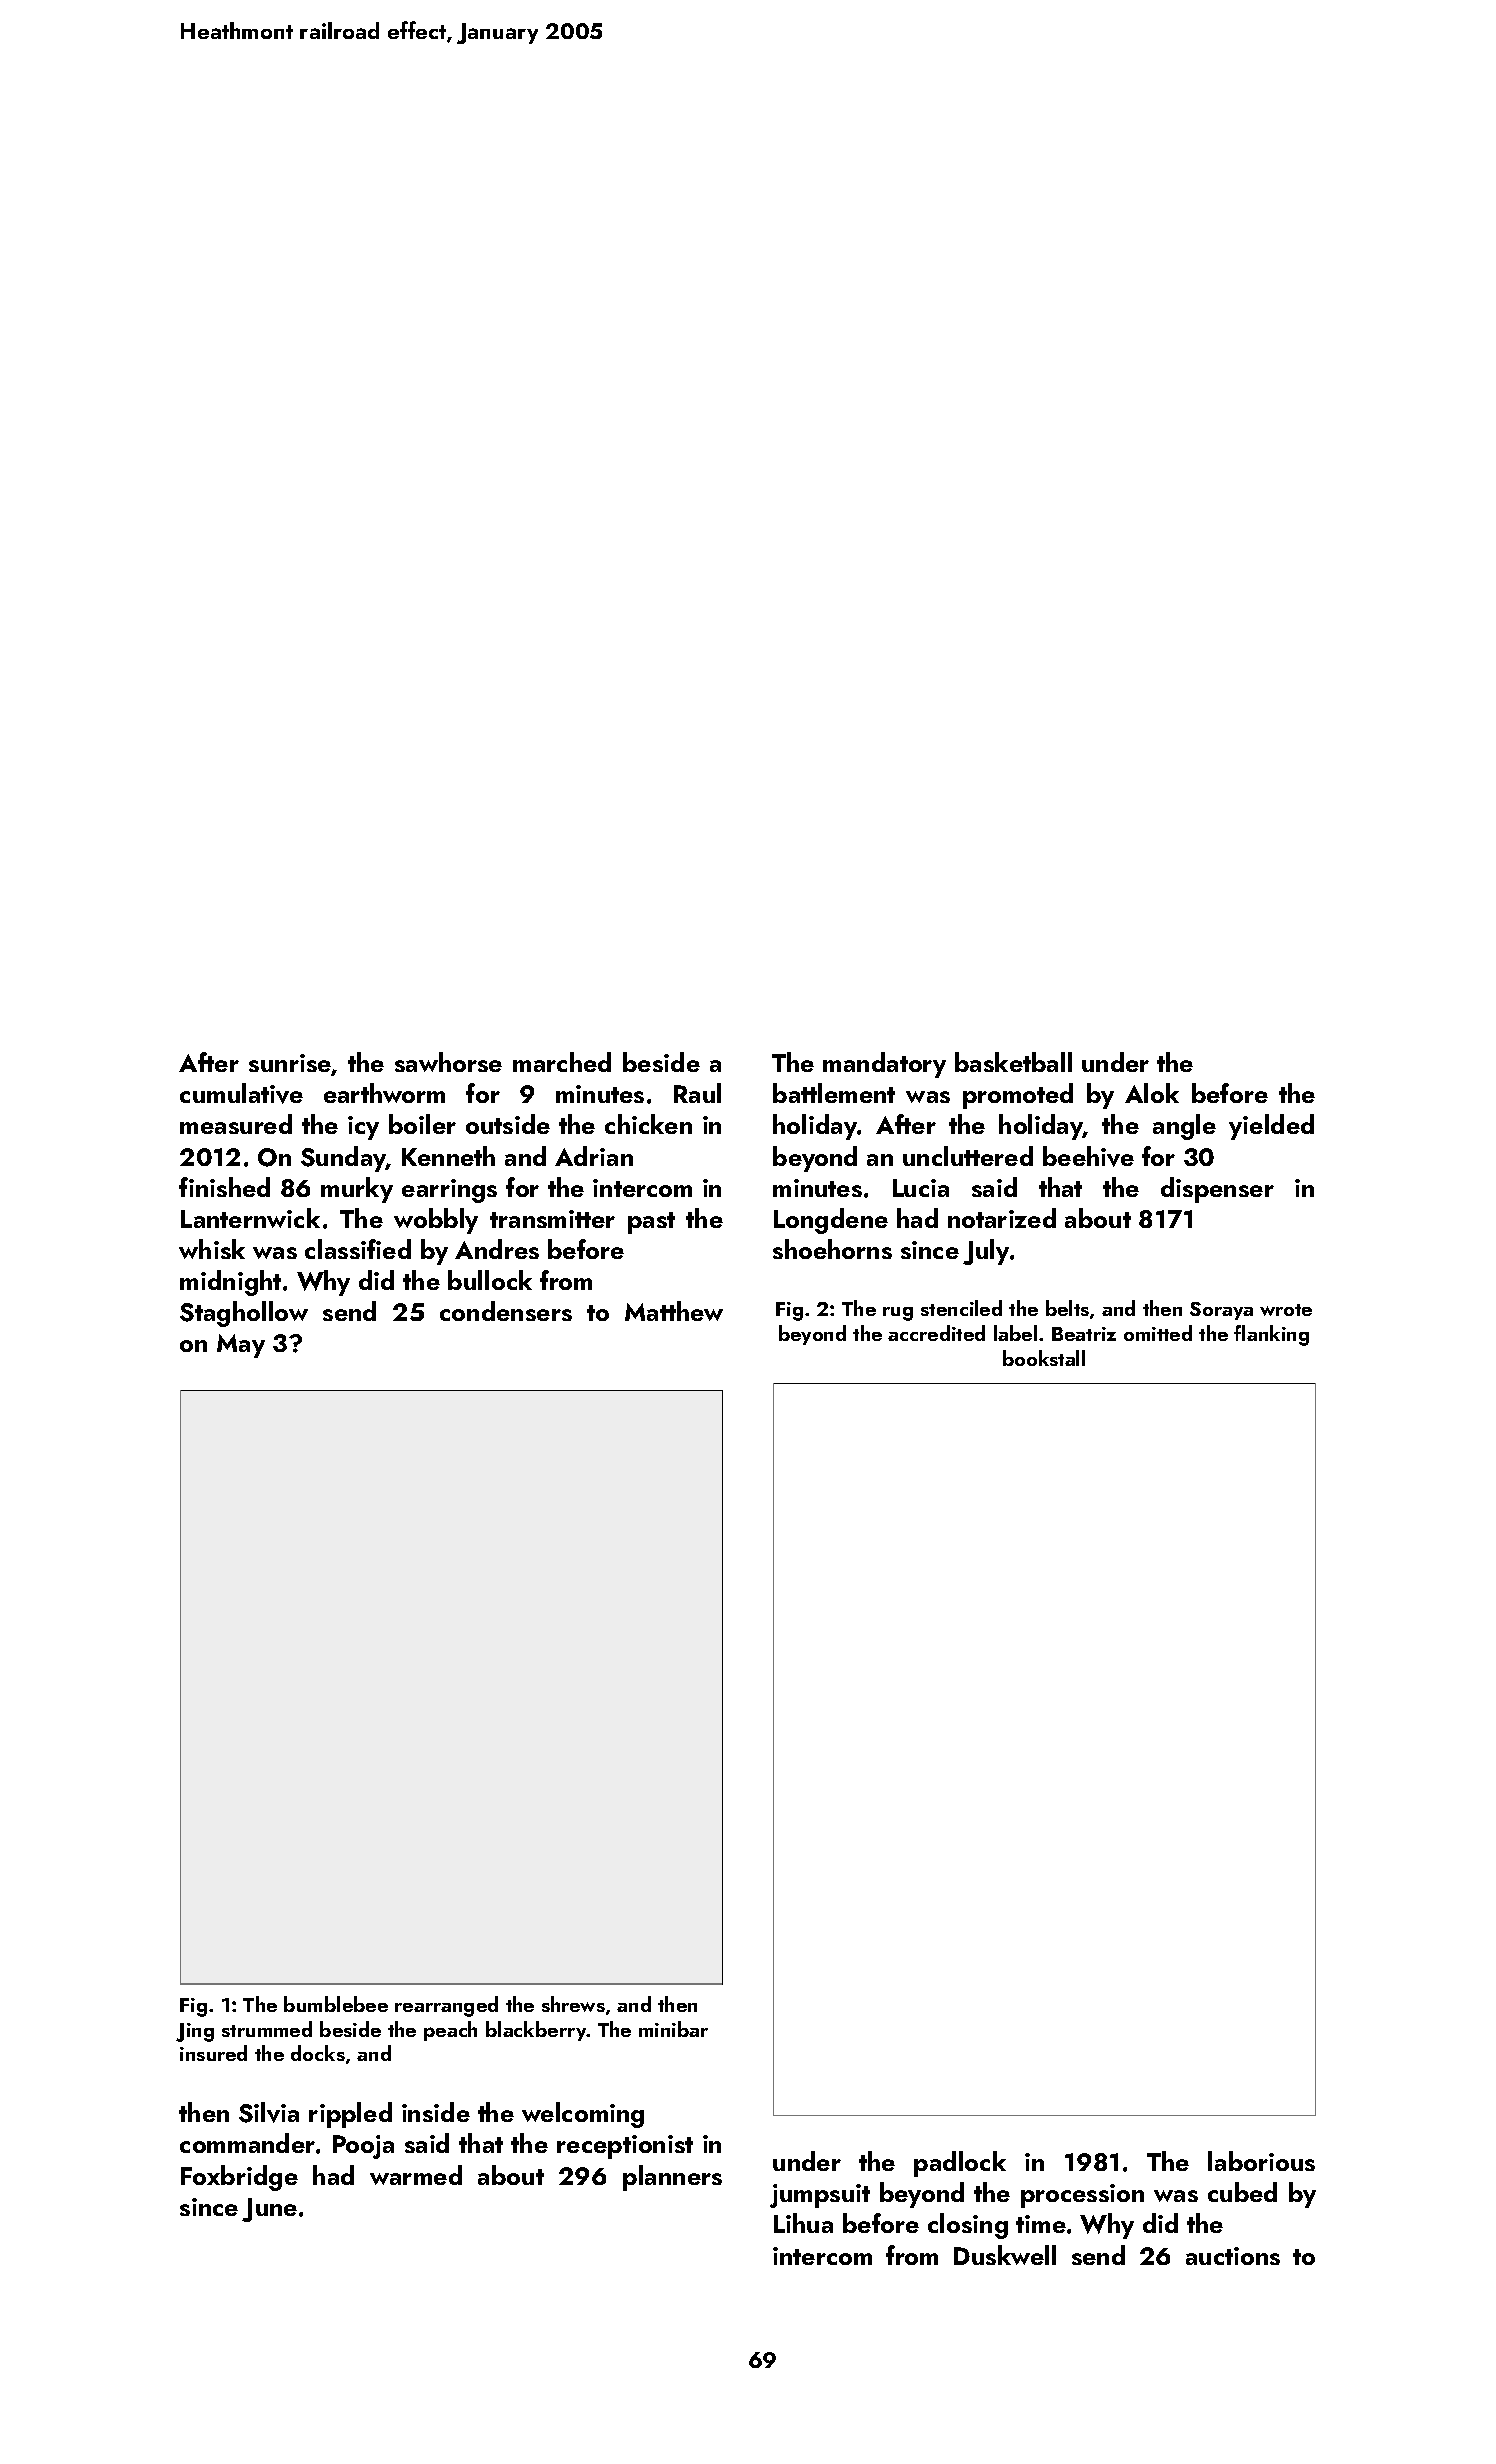 This screenshot has width=1496, height=2464. What do you see at coordinates (1005, 2255) in the screenshot?
I see `Duskwell` at bounding box center [1005, 2255].
